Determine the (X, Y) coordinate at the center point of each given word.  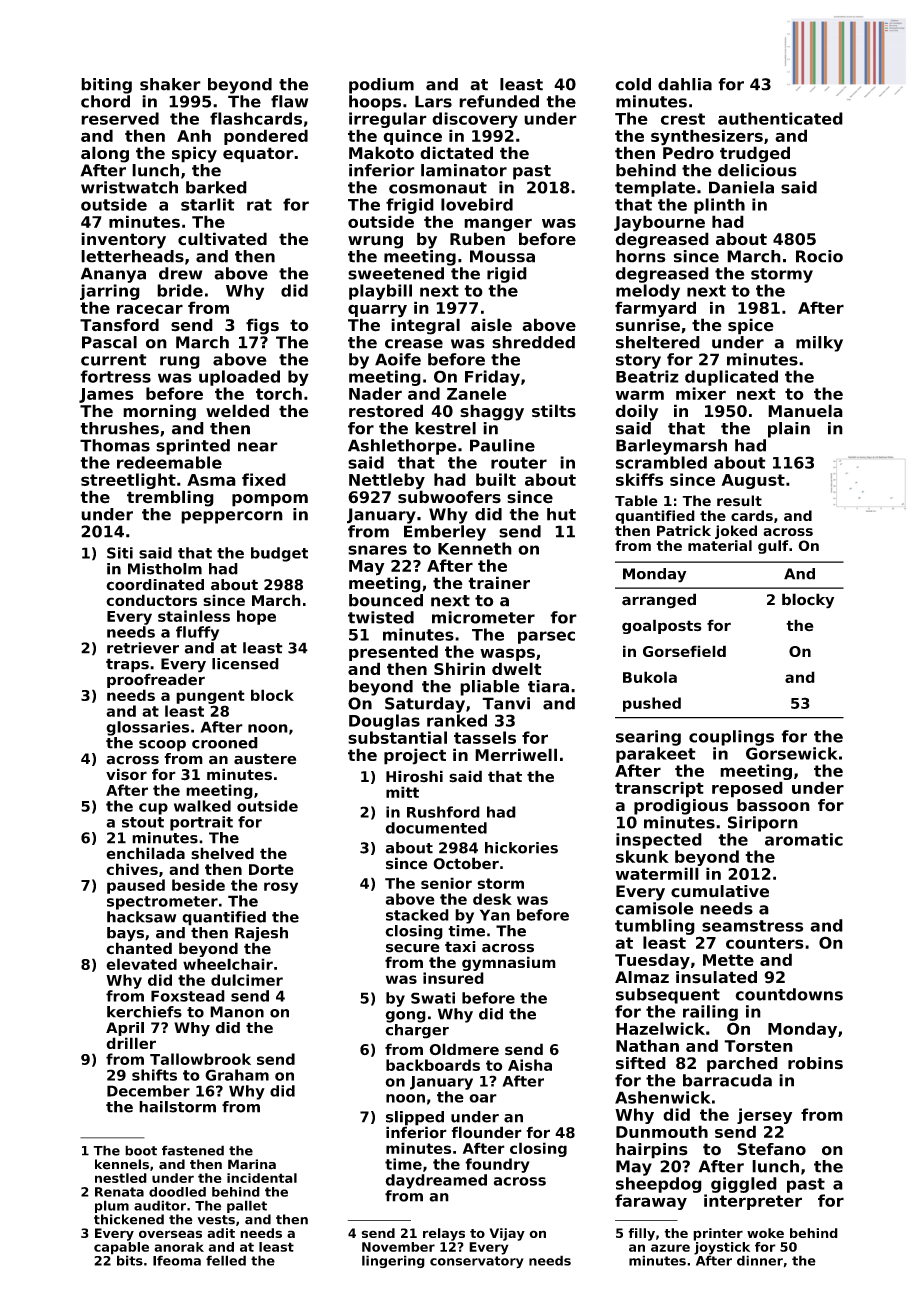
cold (633, 84)
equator (258, 155)
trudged (755, 154)
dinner (760, 1260)
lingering (393, 1261)
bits (130, 1260)
